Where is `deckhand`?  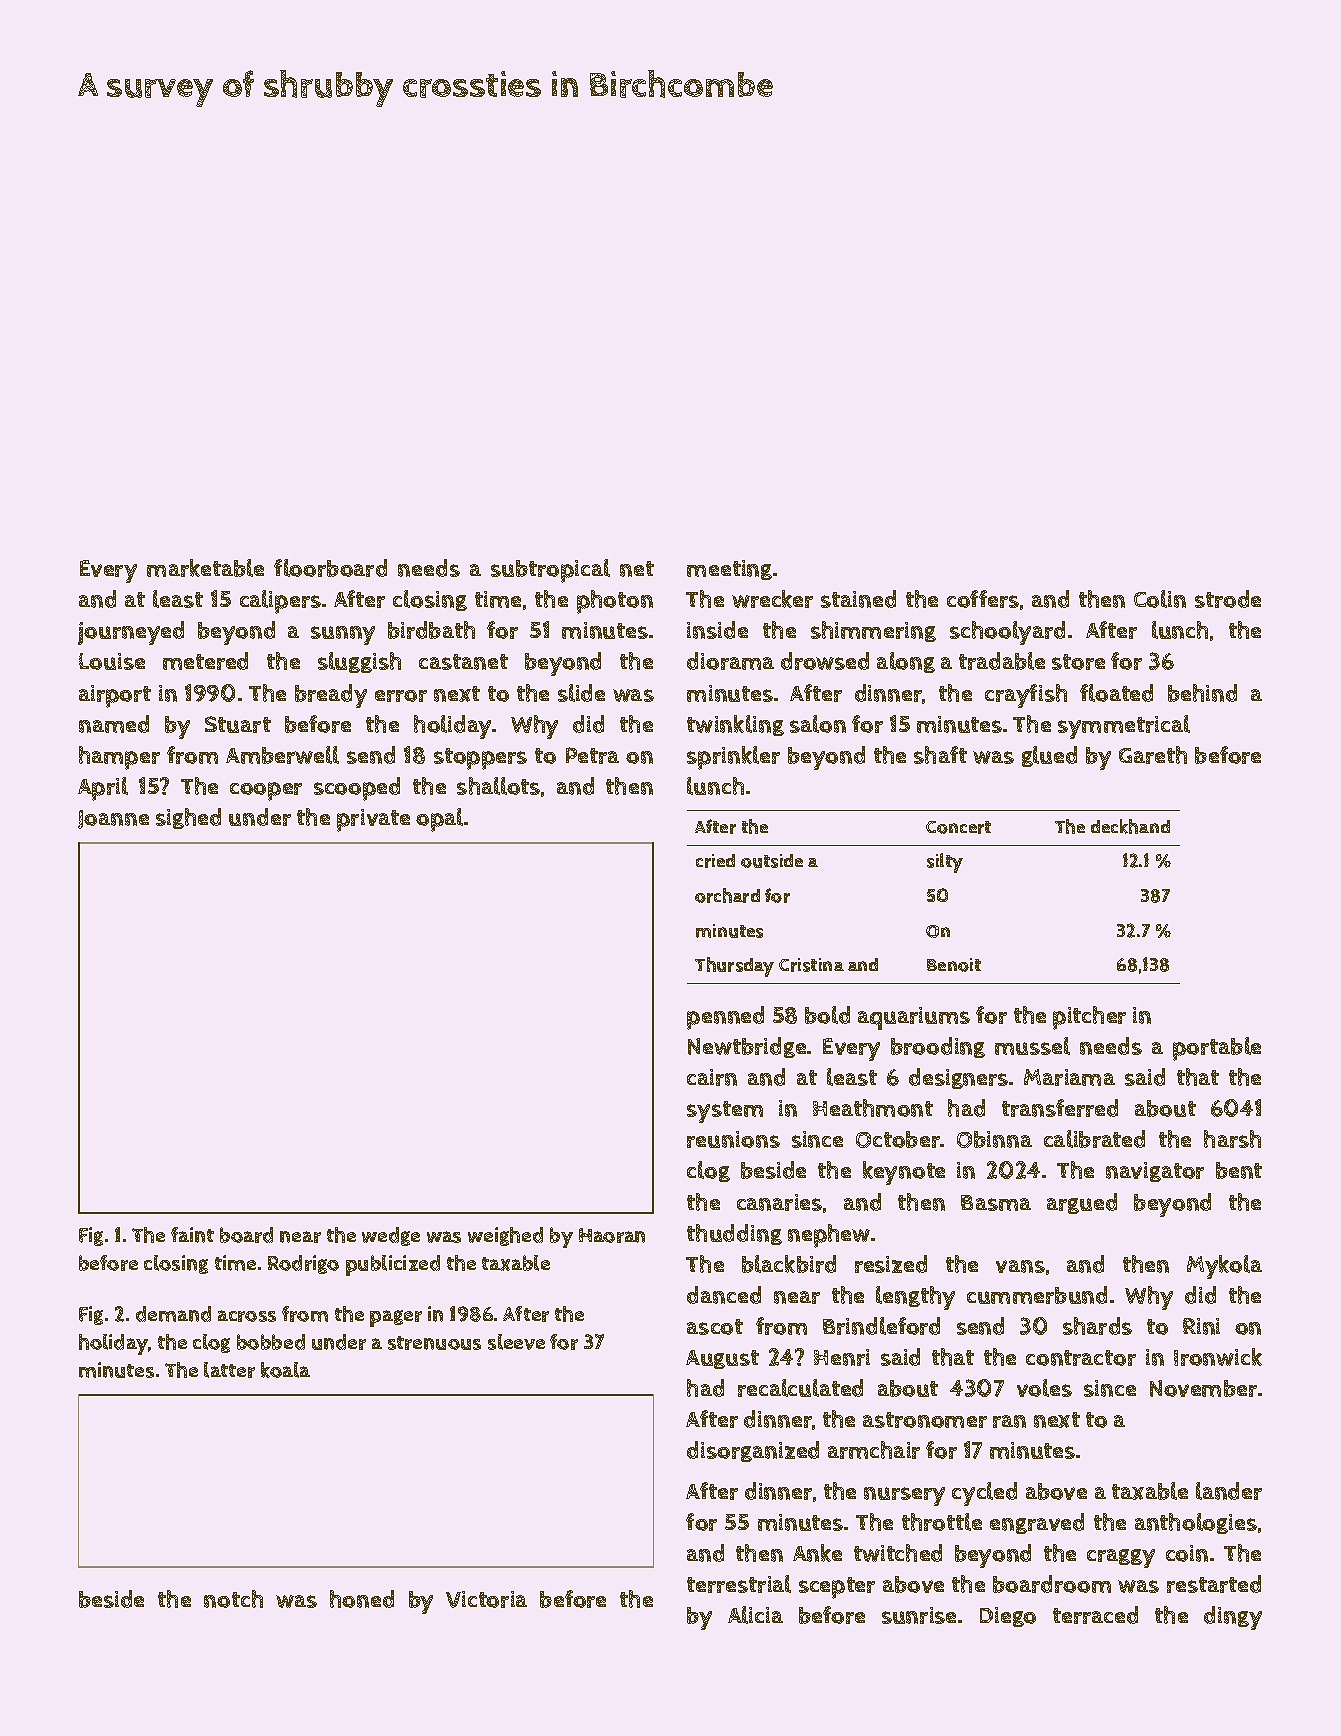
deckhand is located at coordinates (1130, 826).
